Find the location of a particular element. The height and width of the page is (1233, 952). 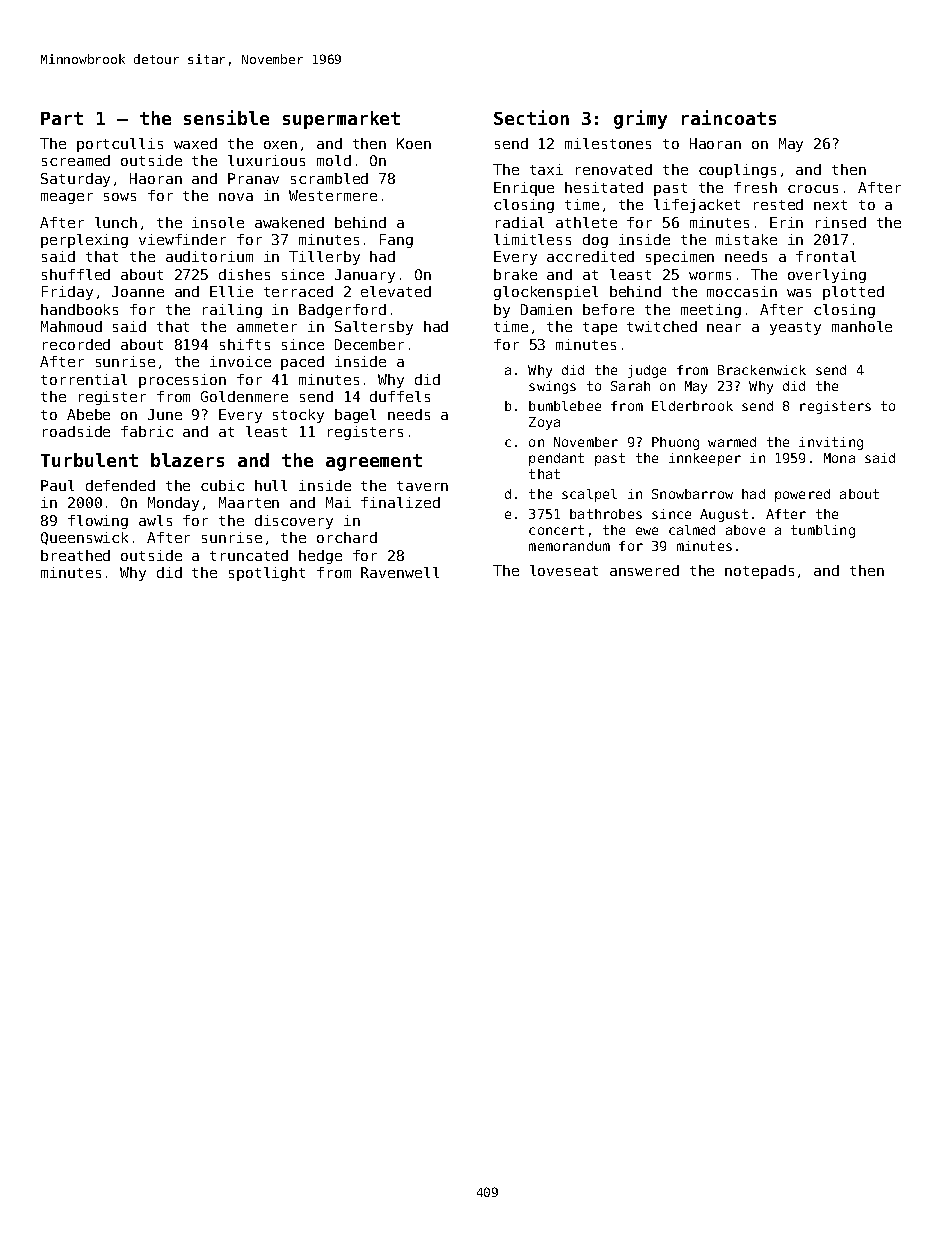

accredited is located at coordinates (590, 256).
